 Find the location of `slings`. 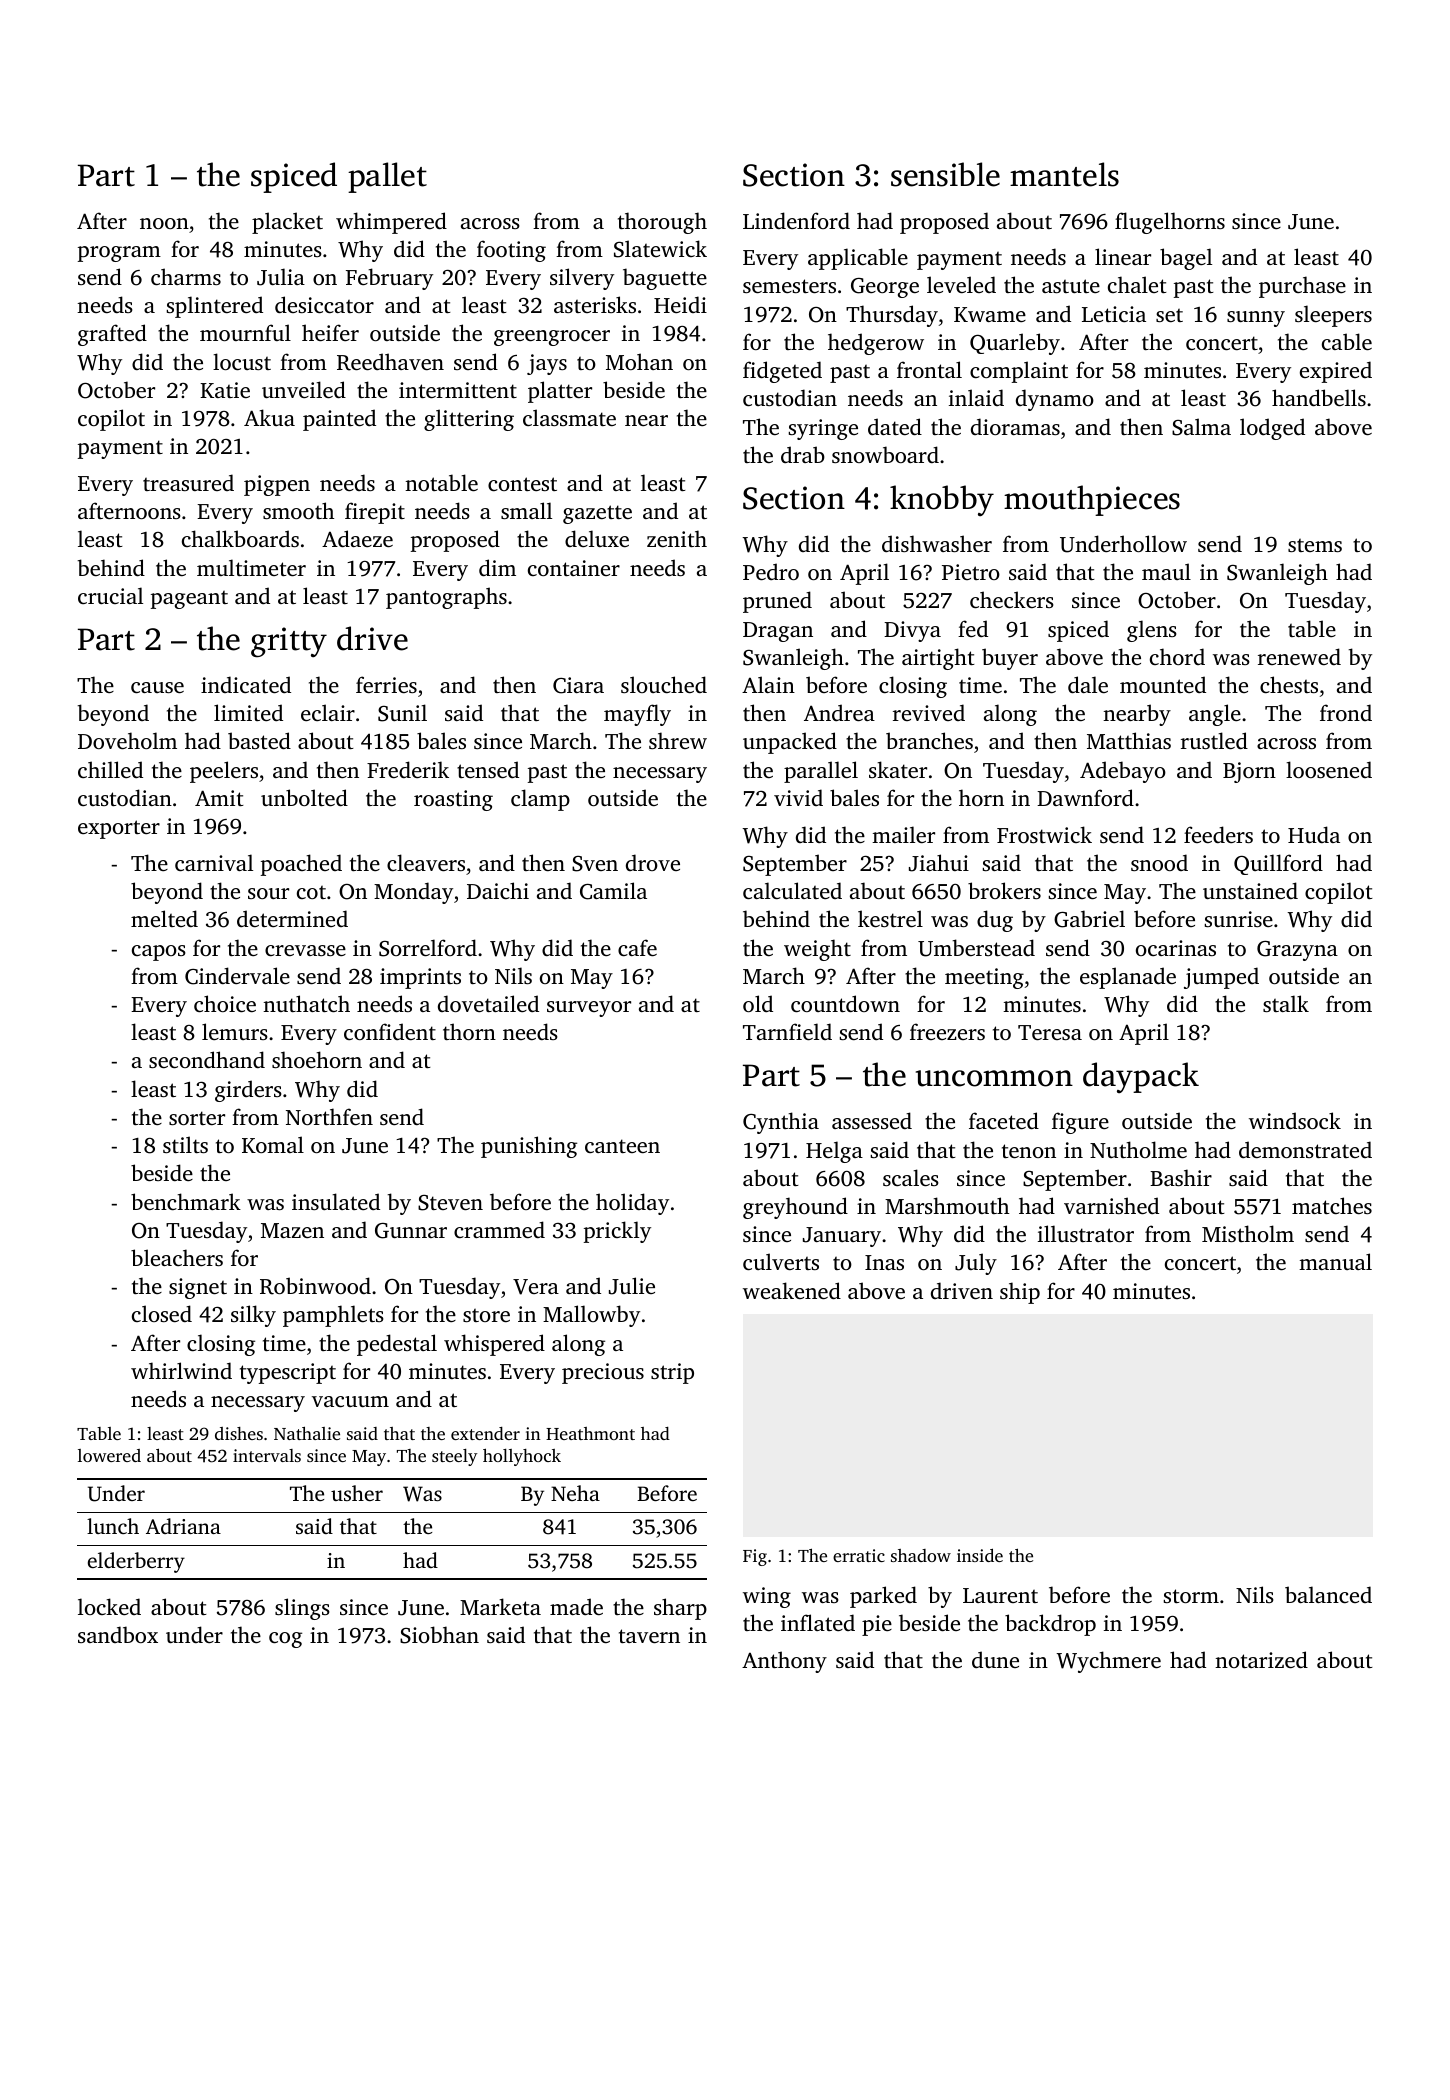

slings is located at coordinates (302, 1609).
